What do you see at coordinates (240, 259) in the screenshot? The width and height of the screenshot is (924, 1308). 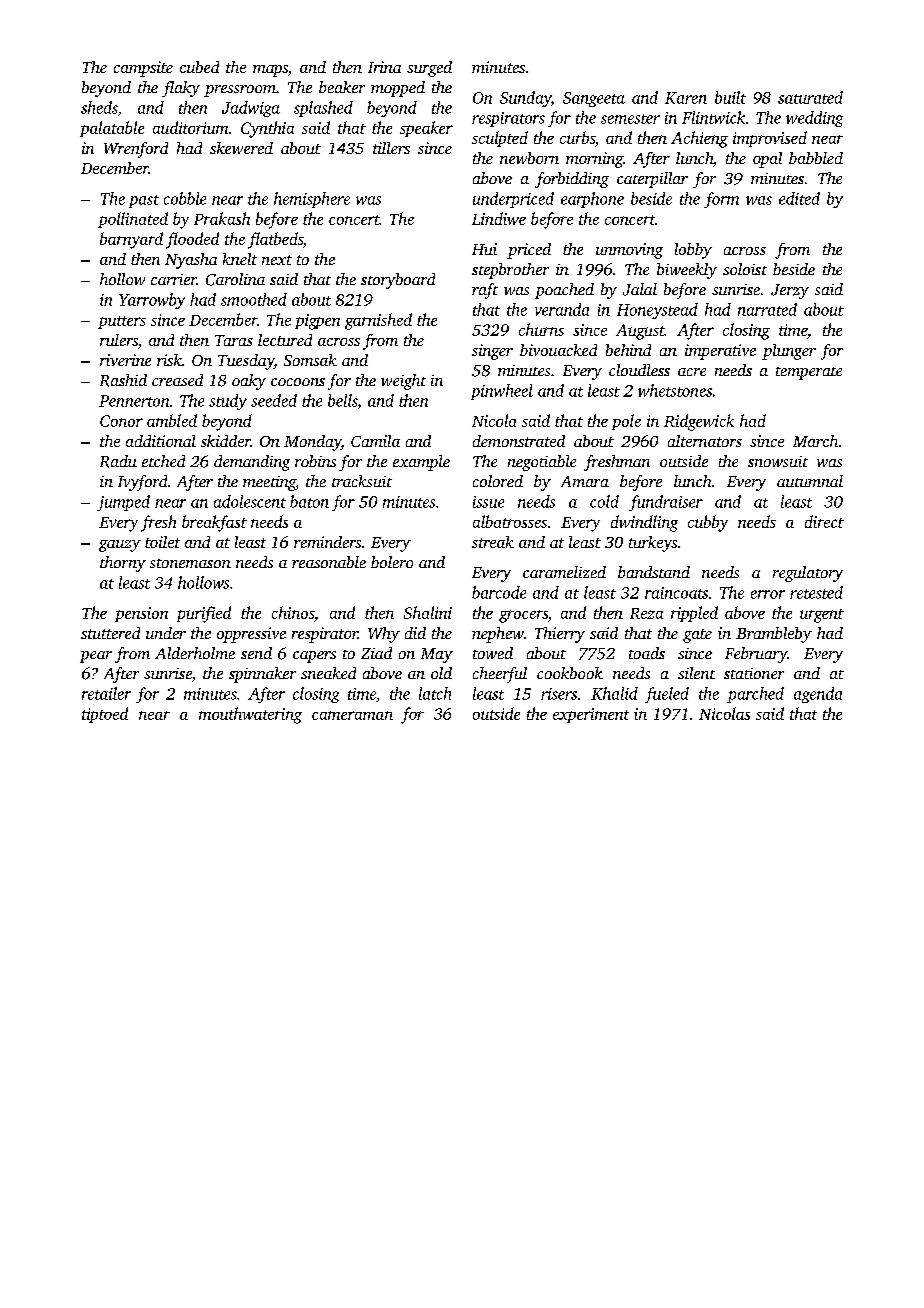 I see `knelt` at bounding box center [240, 259].
